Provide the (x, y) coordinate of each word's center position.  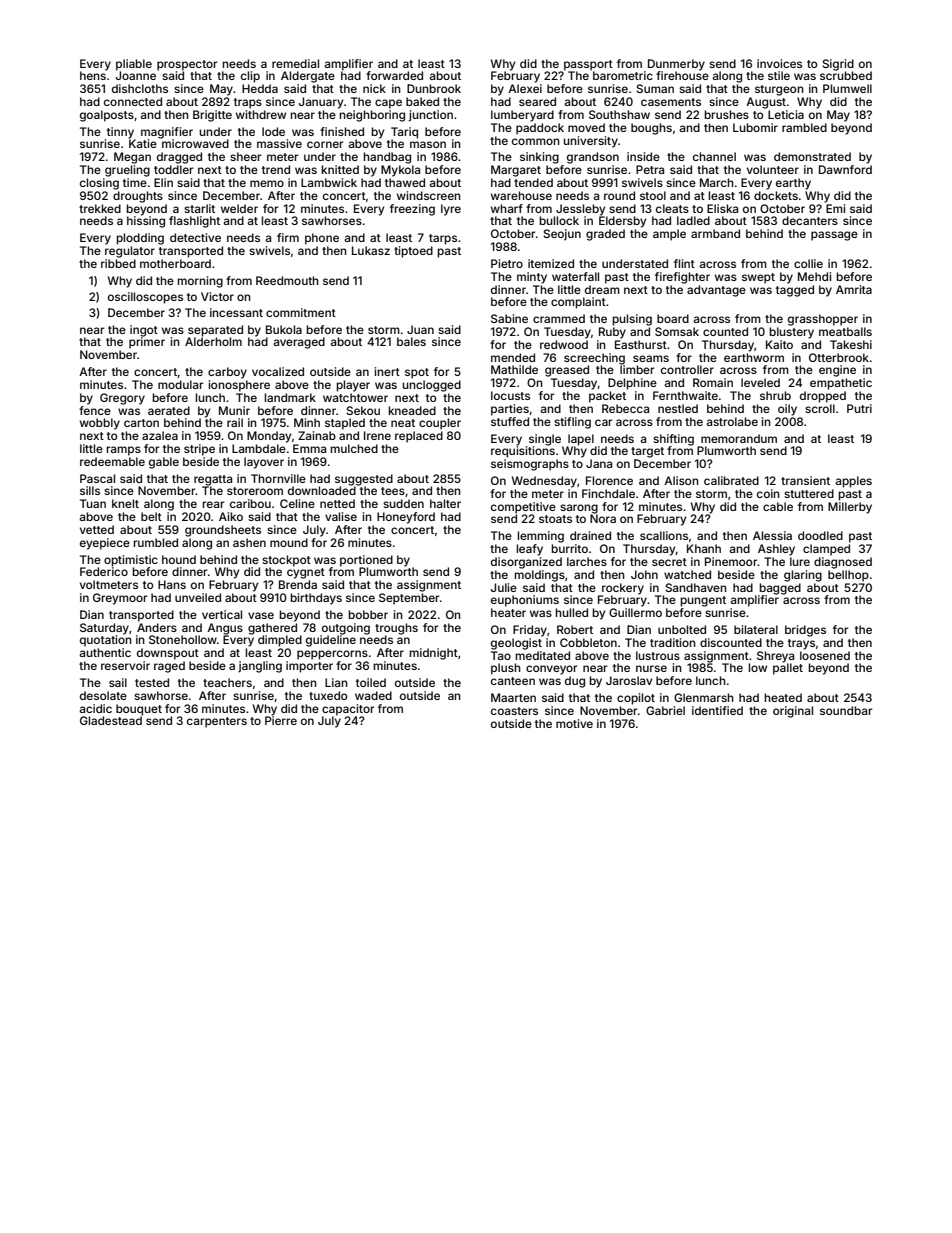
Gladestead (111, 720)
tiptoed (413, 252)
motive (574, 723)
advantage (716, 291)
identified (717, 710)
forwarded (394, 75)
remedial (295, 63)
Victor (217, 296)
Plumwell (847, 88)
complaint (578, 303)
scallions (664, 535)
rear (213, 504)
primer (147, 343)
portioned (366, 561)
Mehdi (814, 276)
